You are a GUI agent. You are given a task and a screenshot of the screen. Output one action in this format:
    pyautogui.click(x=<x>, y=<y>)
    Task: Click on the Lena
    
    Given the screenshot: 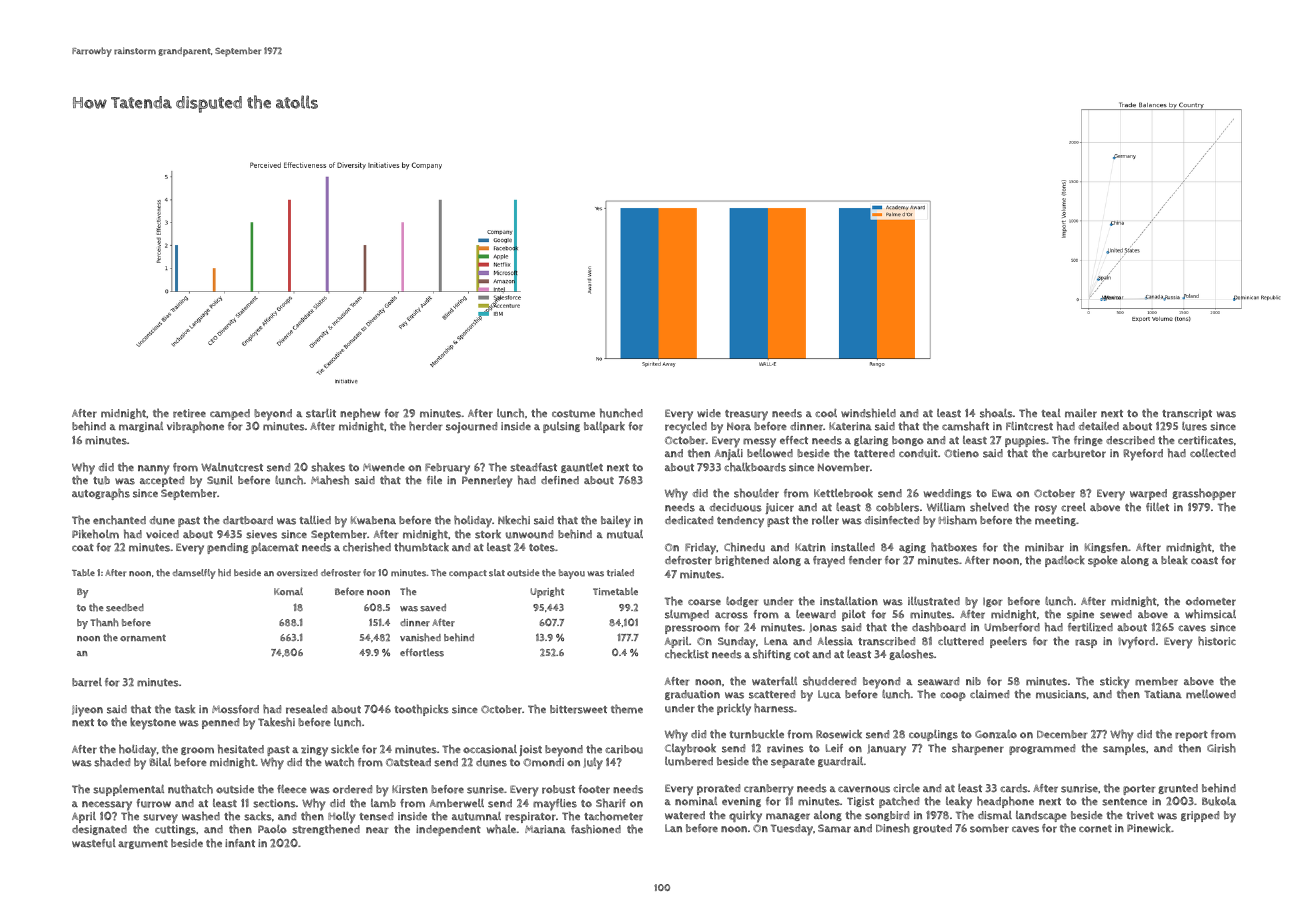 What is the action you would take?
    pyautogui.click(x=776, y=641)
